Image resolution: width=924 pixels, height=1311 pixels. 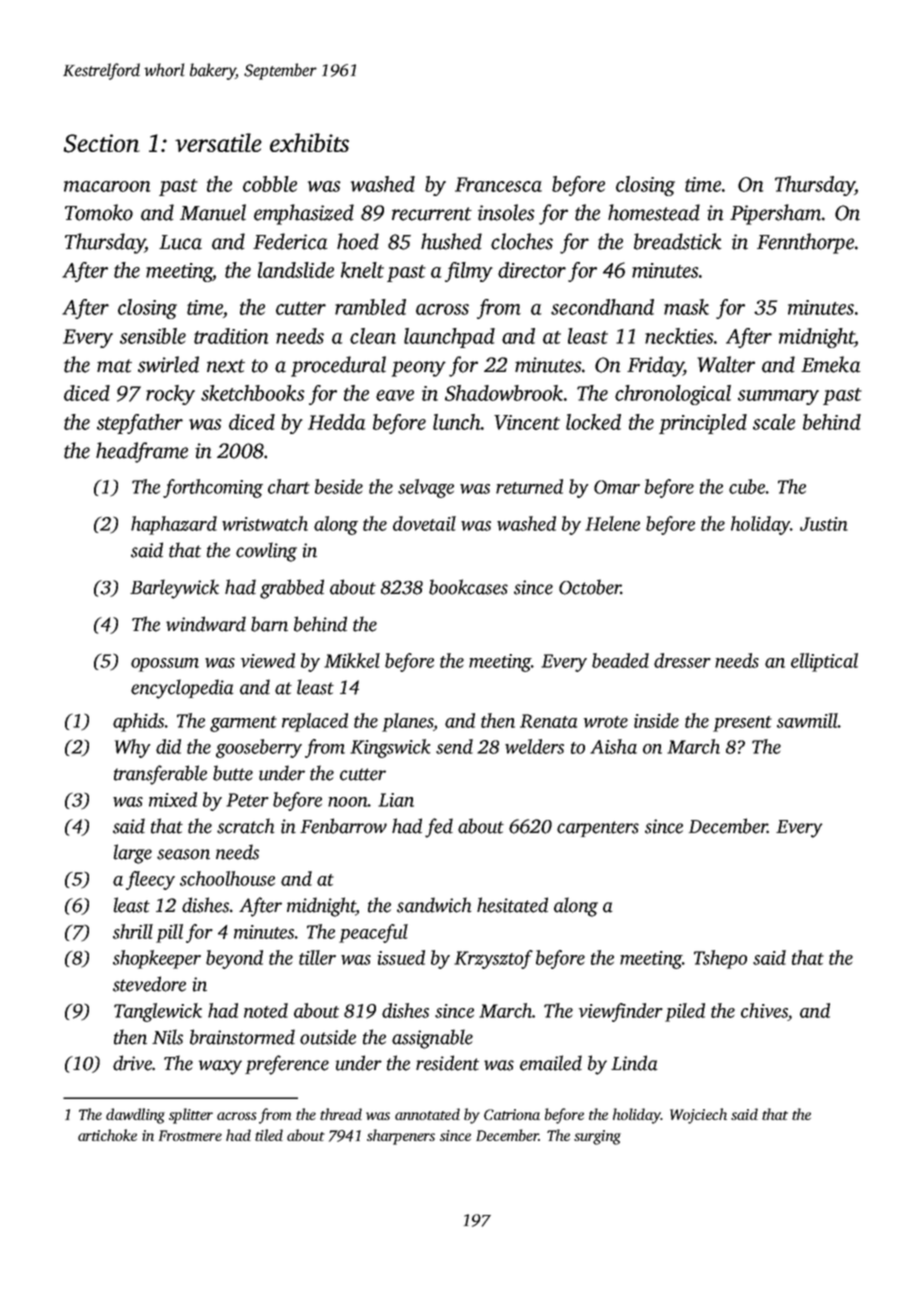 I want to click on Pipersham, so click(x=775, y=214).
